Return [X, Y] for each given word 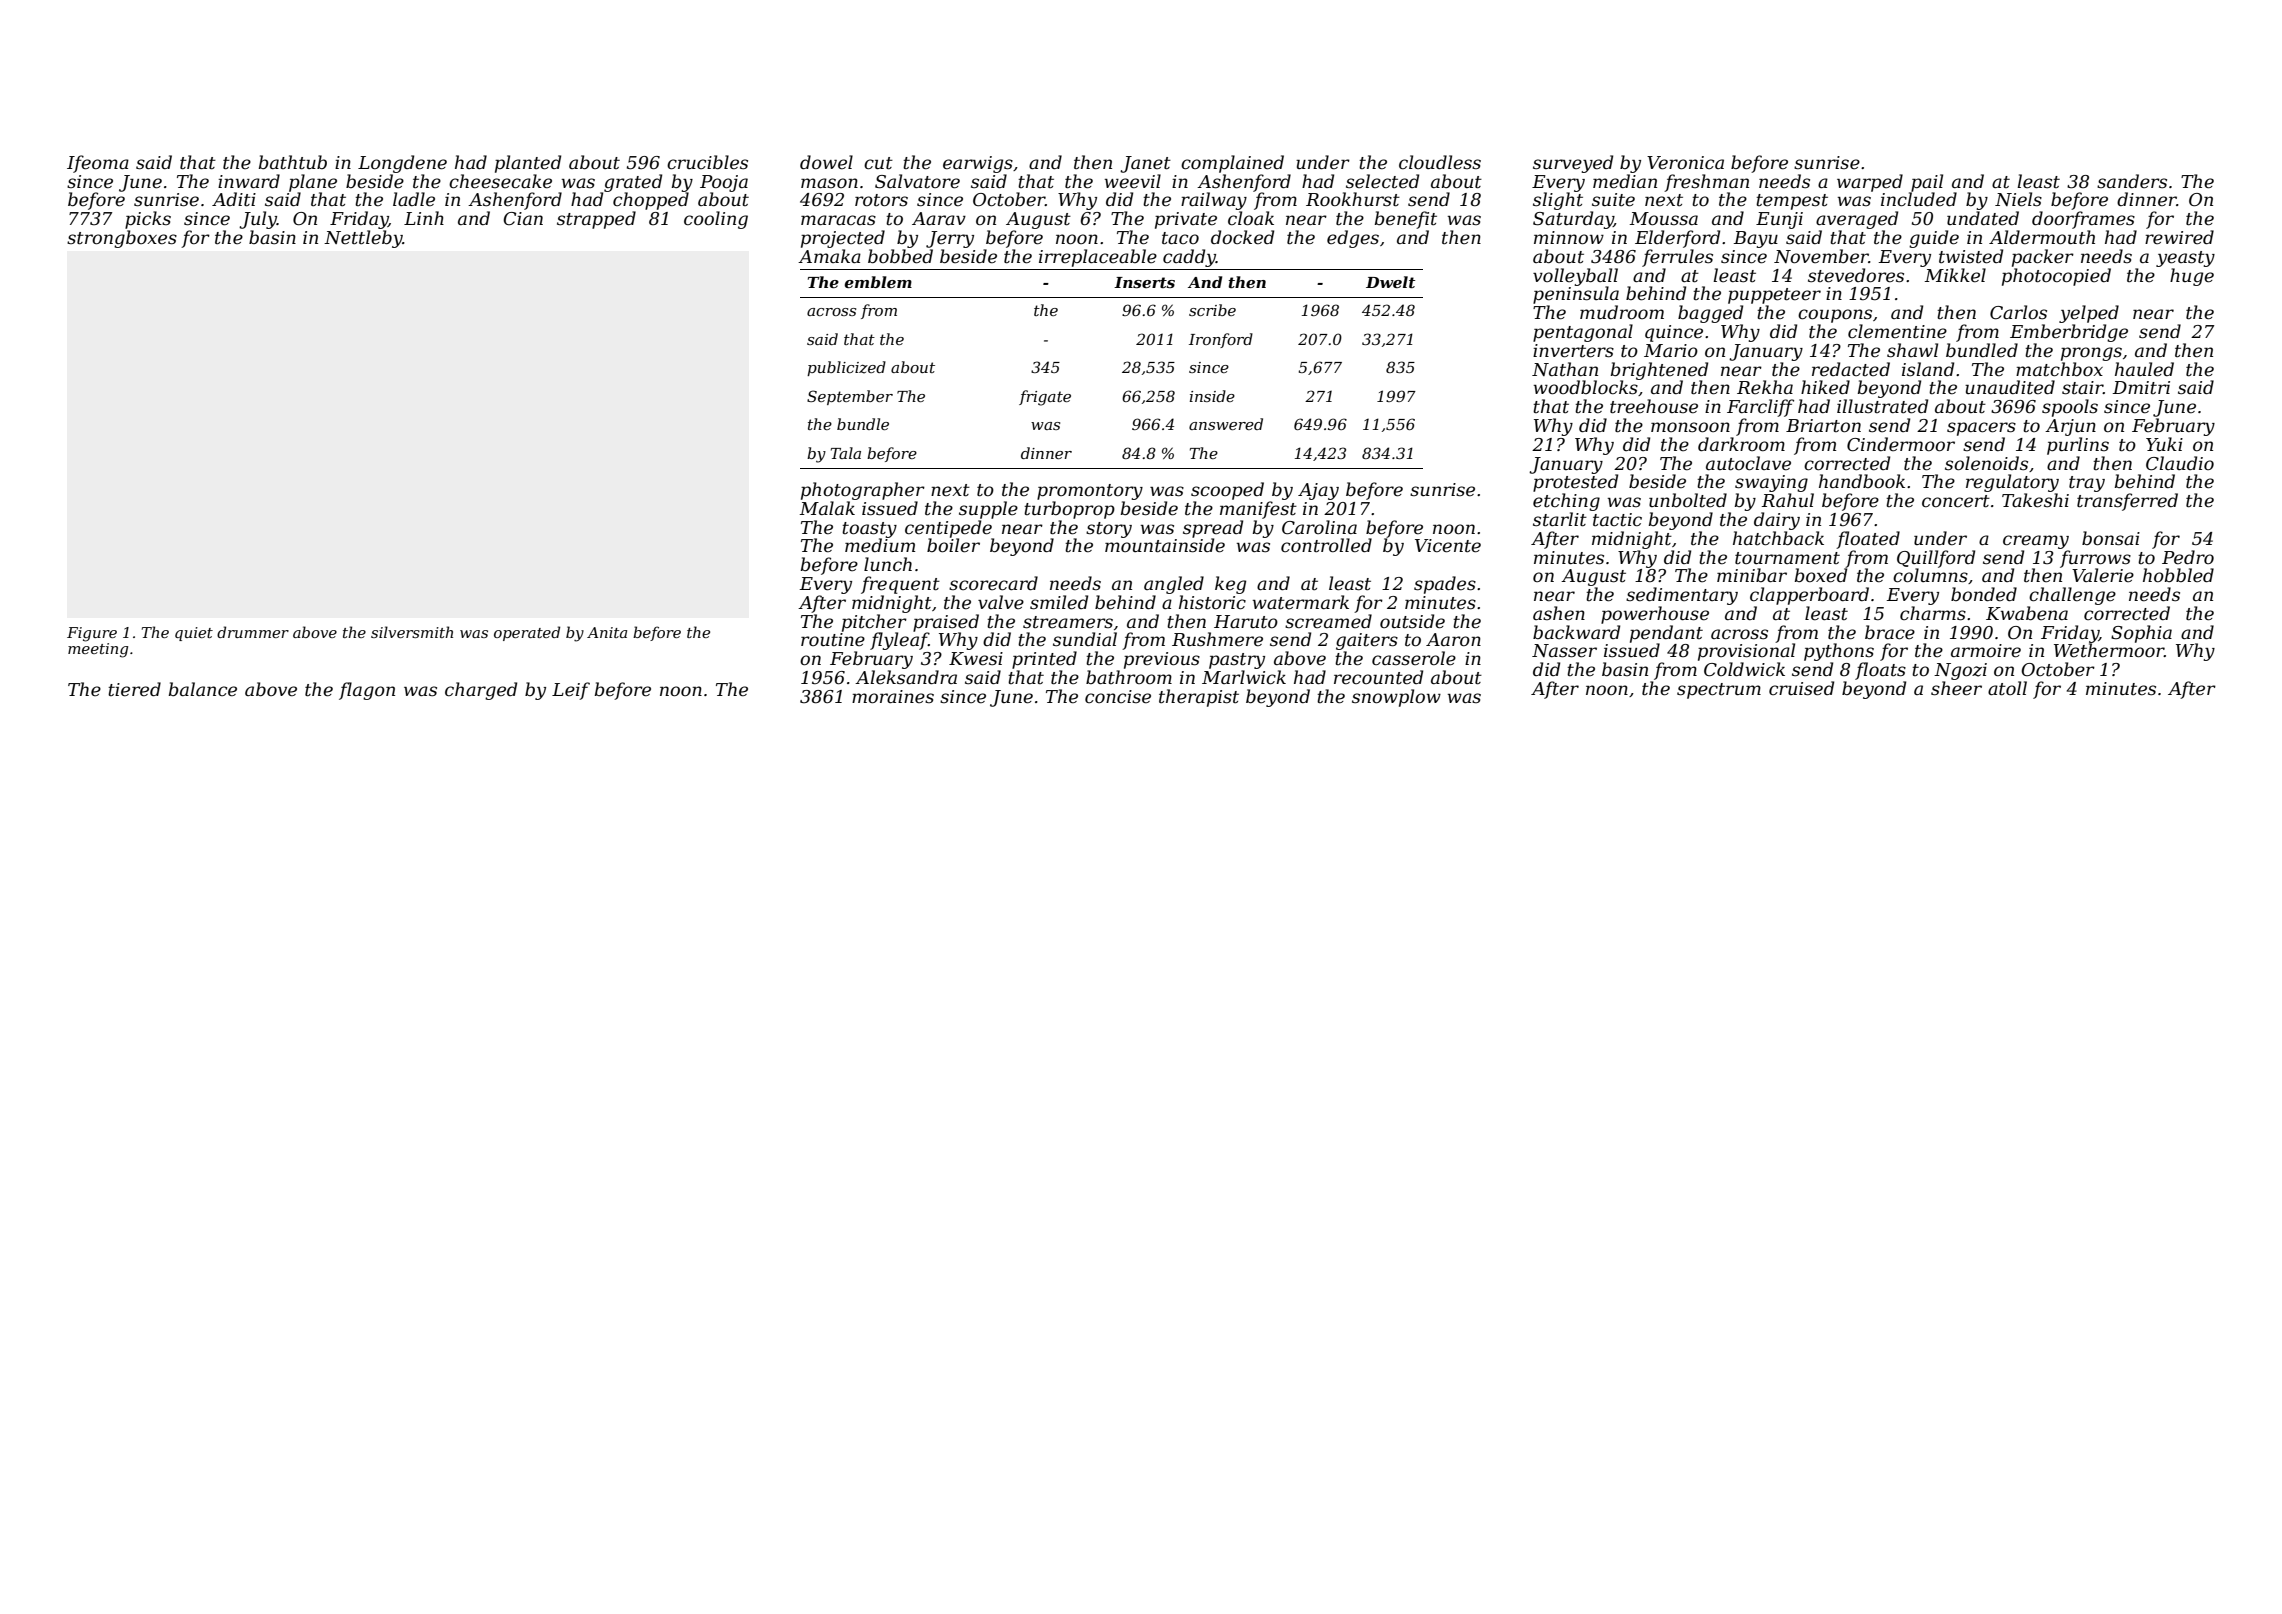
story [1109, 530]
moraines [893, 696]
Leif [571, 691]
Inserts [1144, 282]
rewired [2179, 237]
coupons [1835, 316]
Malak [827, 508]
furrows [2095, 559]
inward [249, 181]
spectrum [1719, 691]
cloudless [1440, 162]
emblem [878, 282]
